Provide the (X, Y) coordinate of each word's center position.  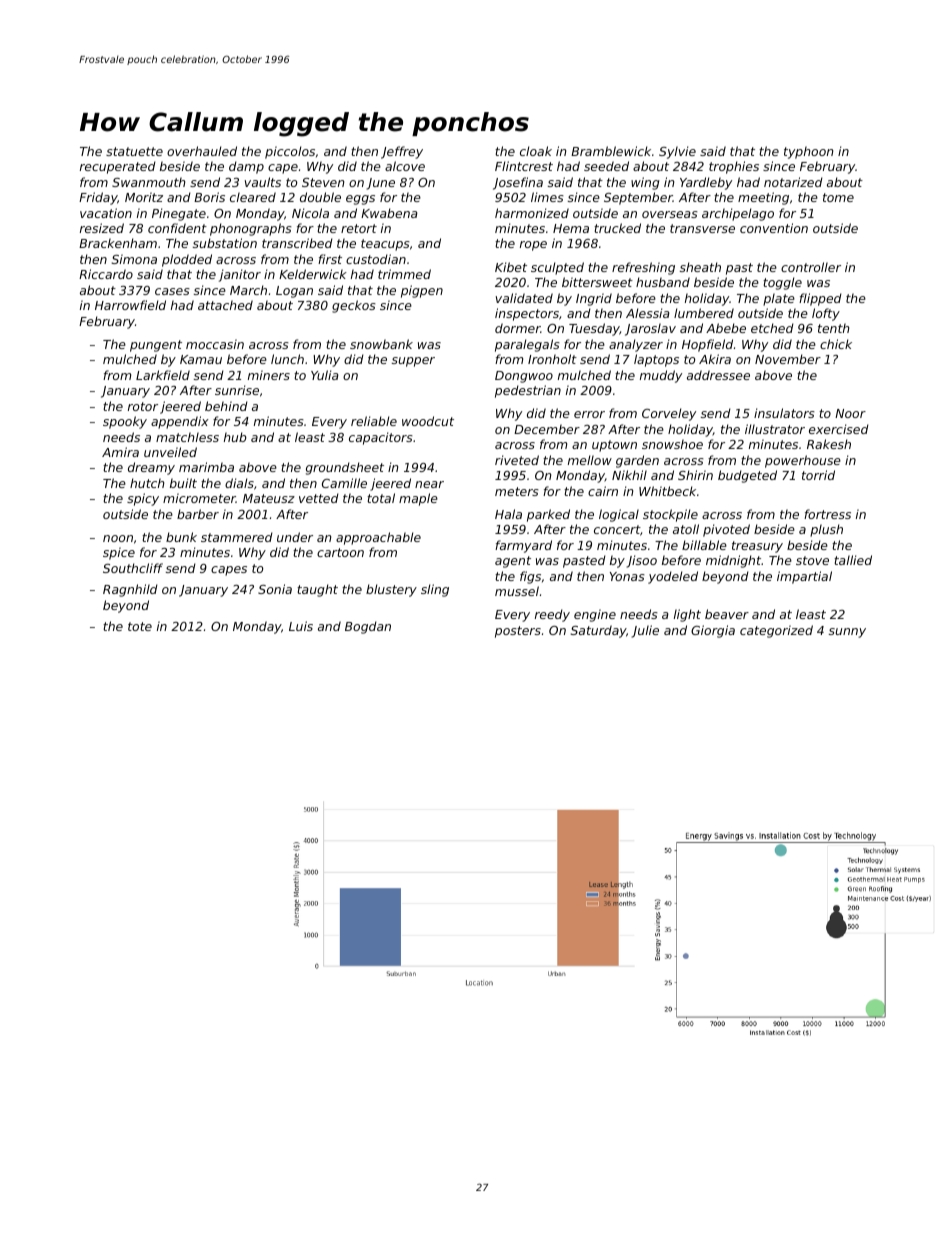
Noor (850, 413)
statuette (134, 151)
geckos (354, 306)
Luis (301, 626)
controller (811, 267)
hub (235, 437)
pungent (156, 346)
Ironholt (552, 359)
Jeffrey (402, 152)
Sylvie (677, 152)
